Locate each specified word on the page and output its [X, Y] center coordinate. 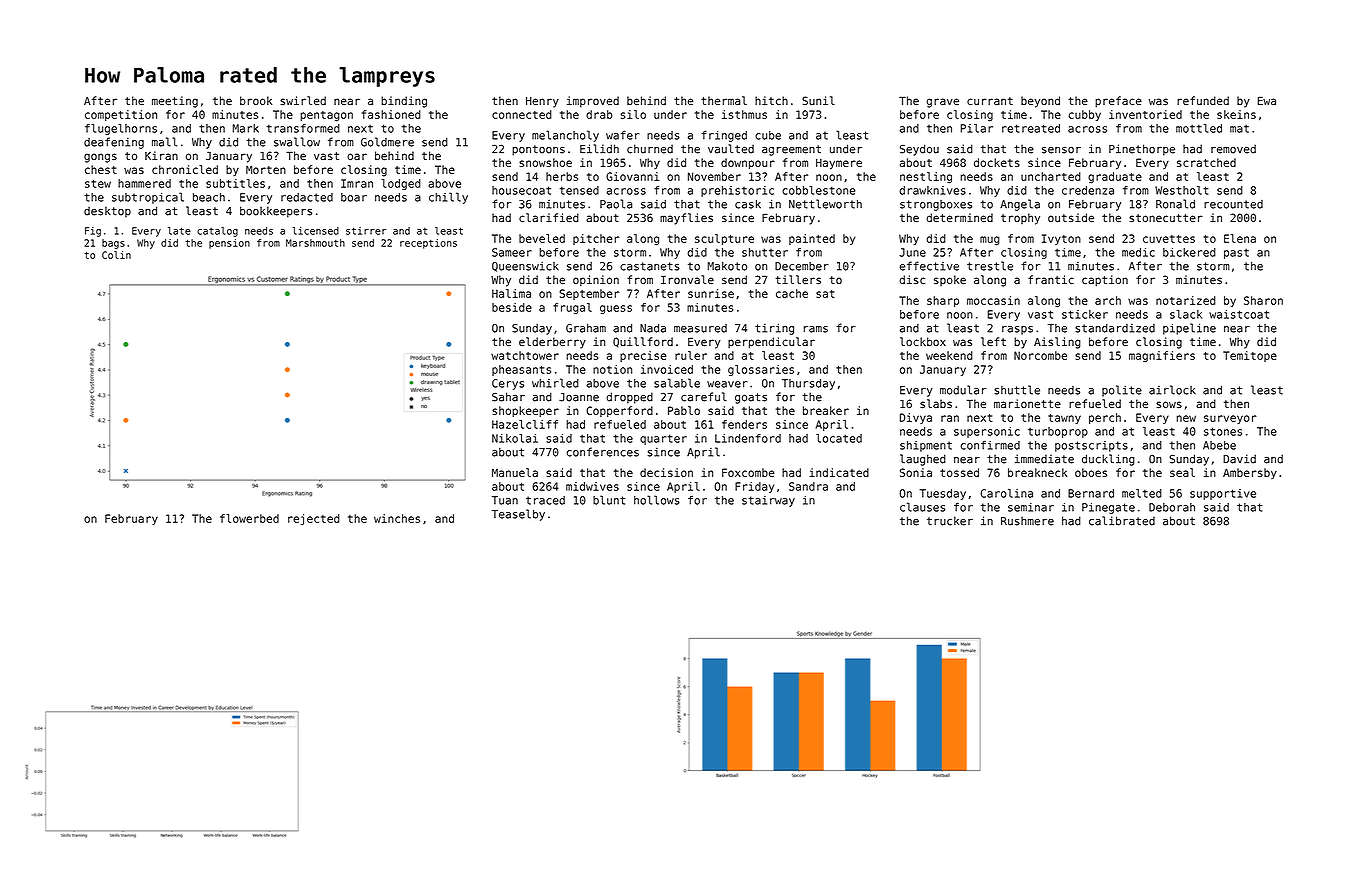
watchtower [525, 355]
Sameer [512, 252]
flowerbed [249, 518]
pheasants [521, 370]
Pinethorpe [1142, 150]
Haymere [839, 164]
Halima [511, 293]
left [993, 341]
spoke [950, 280]
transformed [303, 128]
